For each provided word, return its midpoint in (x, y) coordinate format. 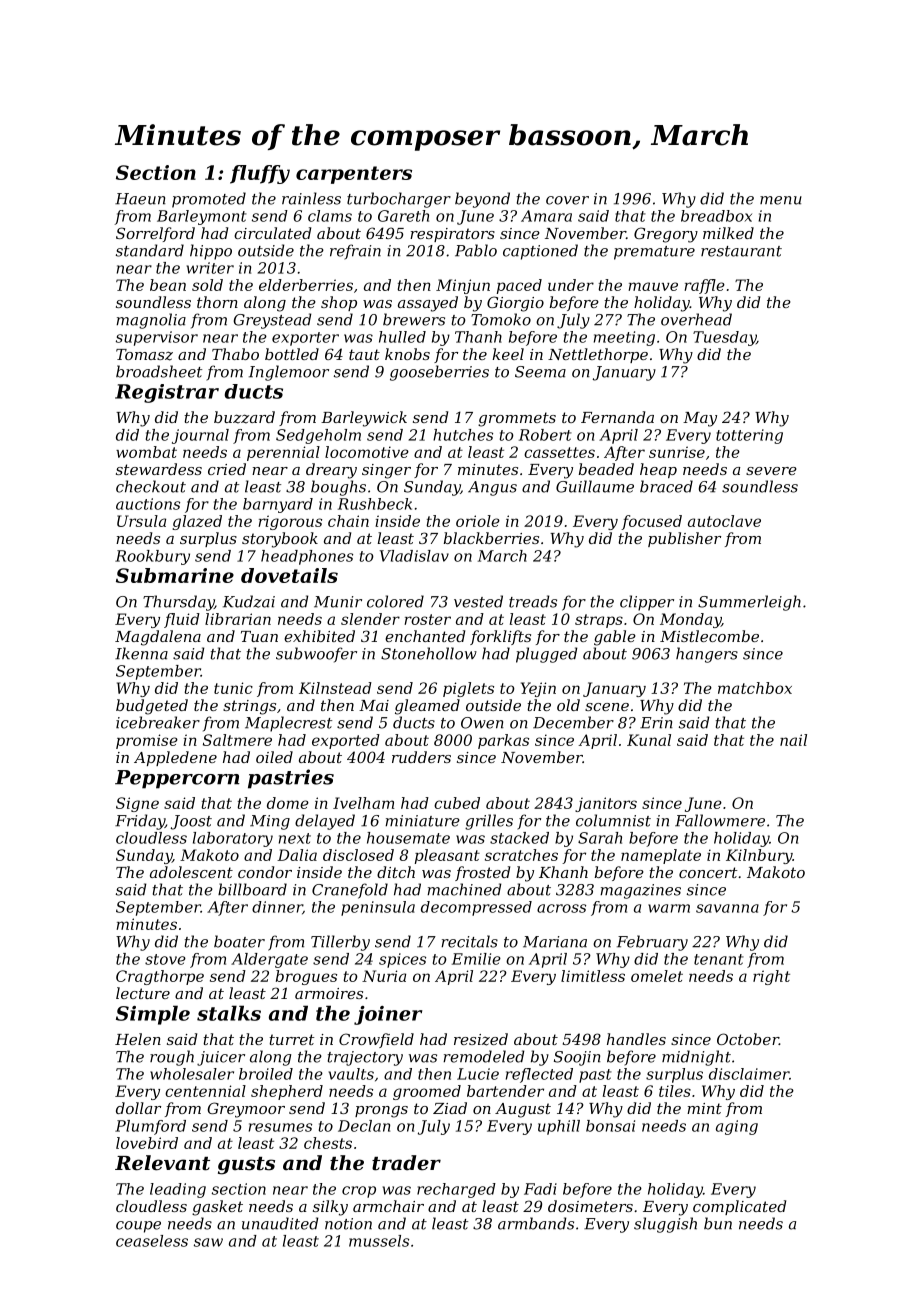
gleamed (427, 707)
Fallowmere (720, 820)
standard (150, 250)
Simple (153, 1015)
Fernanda (617, 417)
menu (781, 200)
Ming (270, 822)
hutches (463, 435)
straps (599, 621)
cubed (457, 803)
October (748, 1039)
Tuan (259, 636)
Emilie (476, 959)
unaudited (280, 1223)
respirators (452, 235)
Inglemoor (289, 373)
